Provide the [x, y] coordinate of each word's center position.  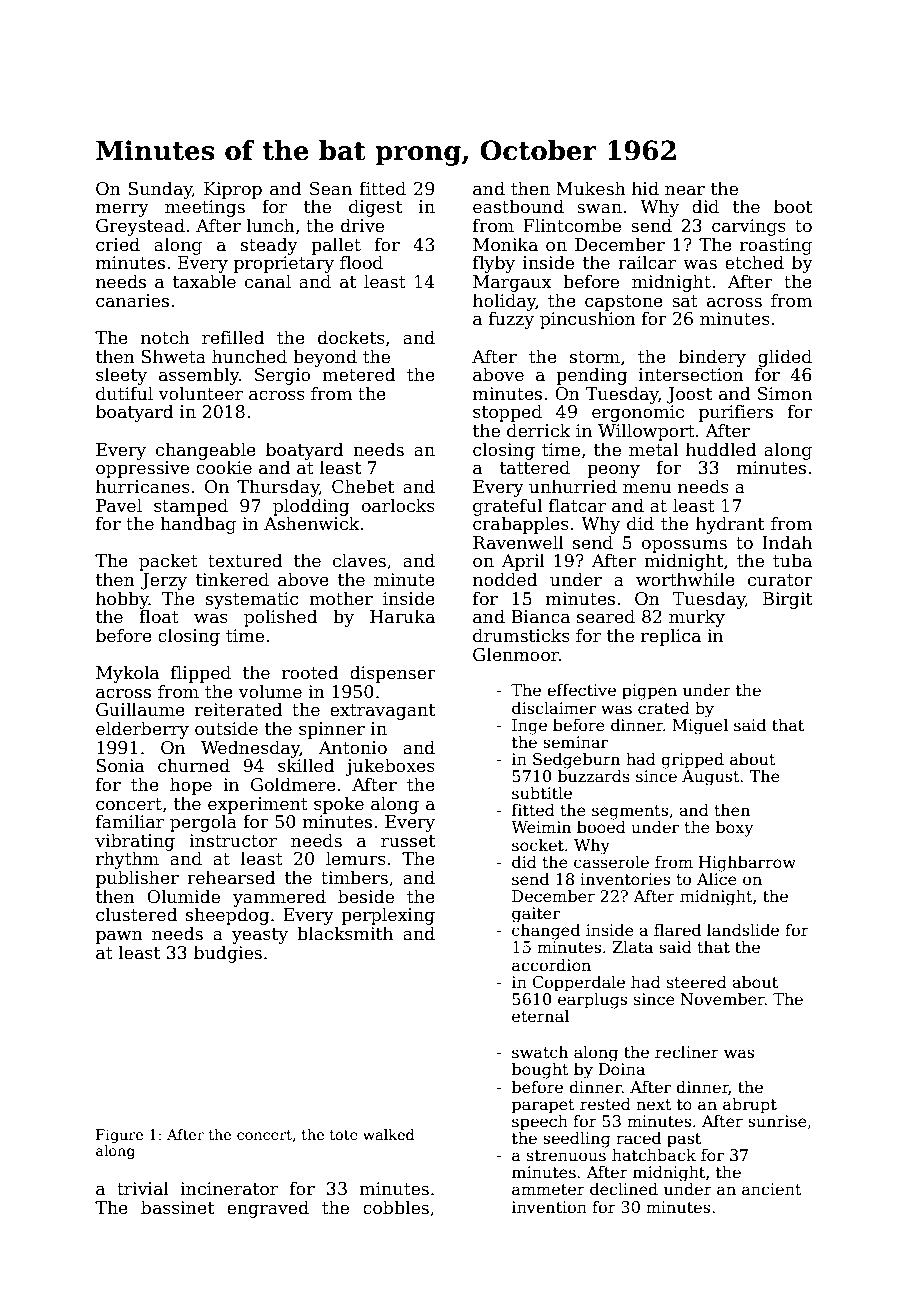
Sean [331, 189]
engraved [268, 1209]
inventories [625, 879]
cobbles [396, 1207]
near [685, 191]
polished [281, 618]
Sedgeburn [576, 760]
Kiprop [233, 190]
